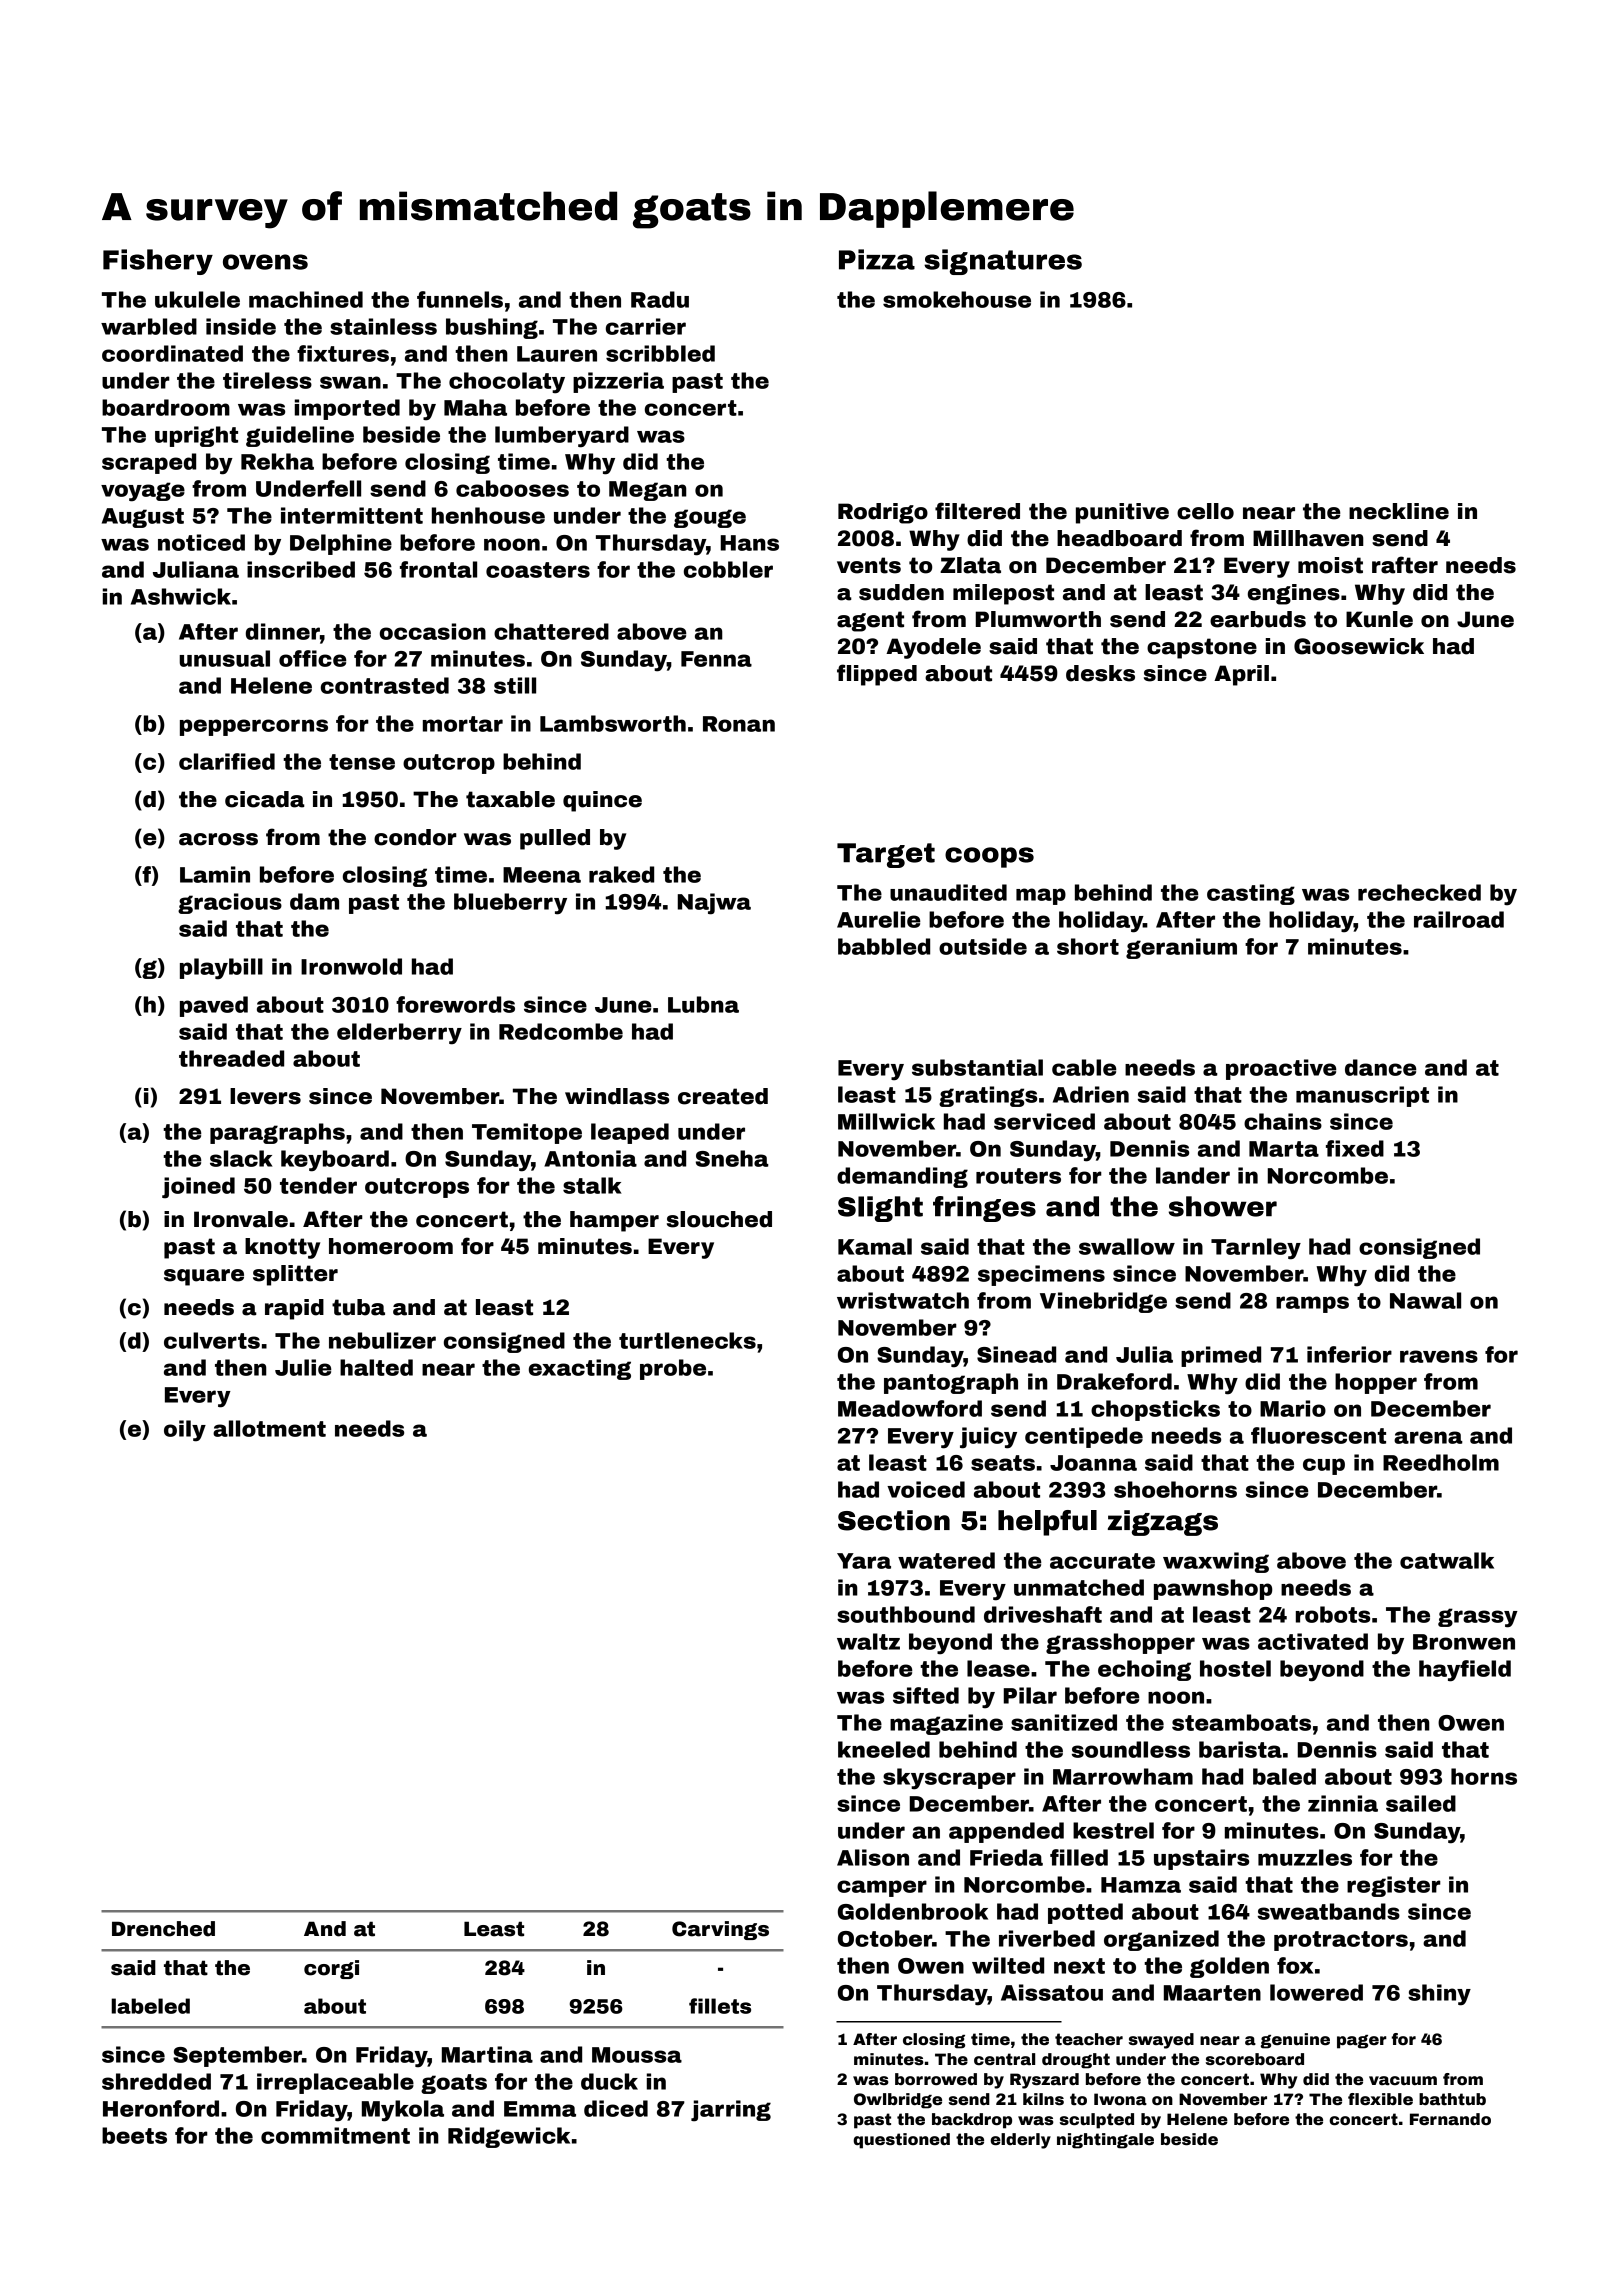  I want to click on geranium, so click(1181, 948).
